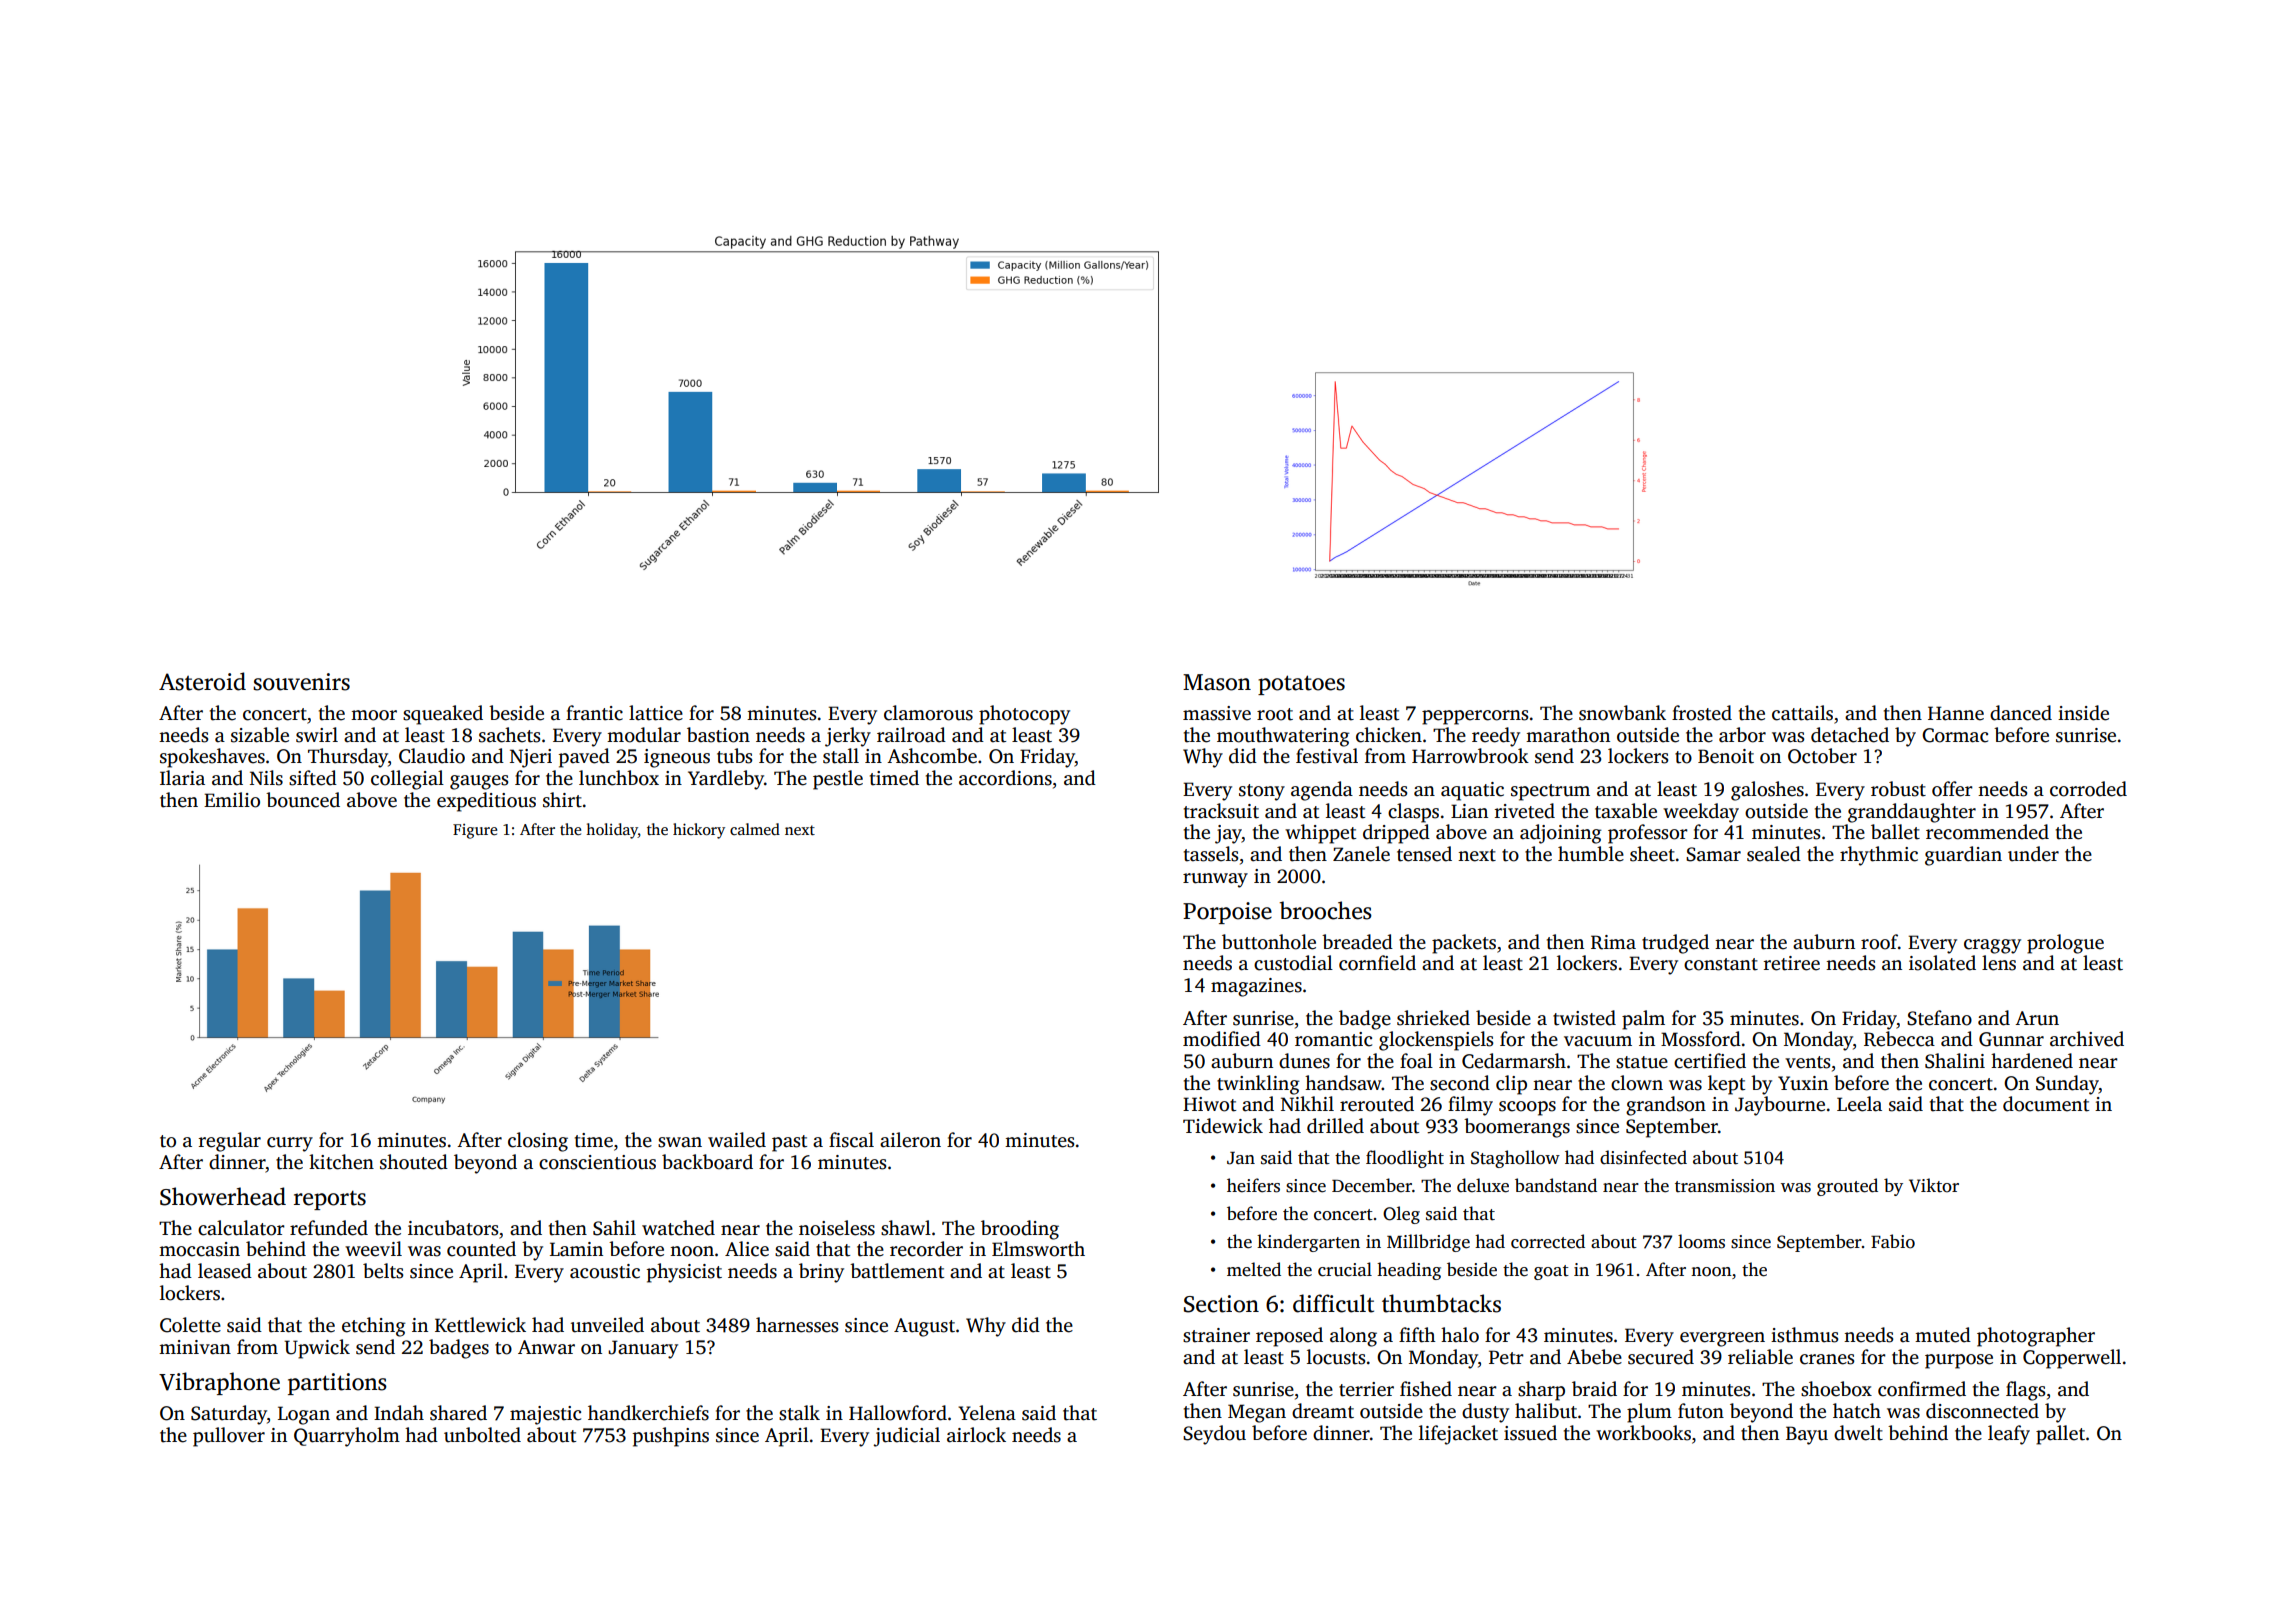  What do you see at coordinates (546, 1347) in the screenshot?
I see `Anwar` at bounding box center [546, 1347].
